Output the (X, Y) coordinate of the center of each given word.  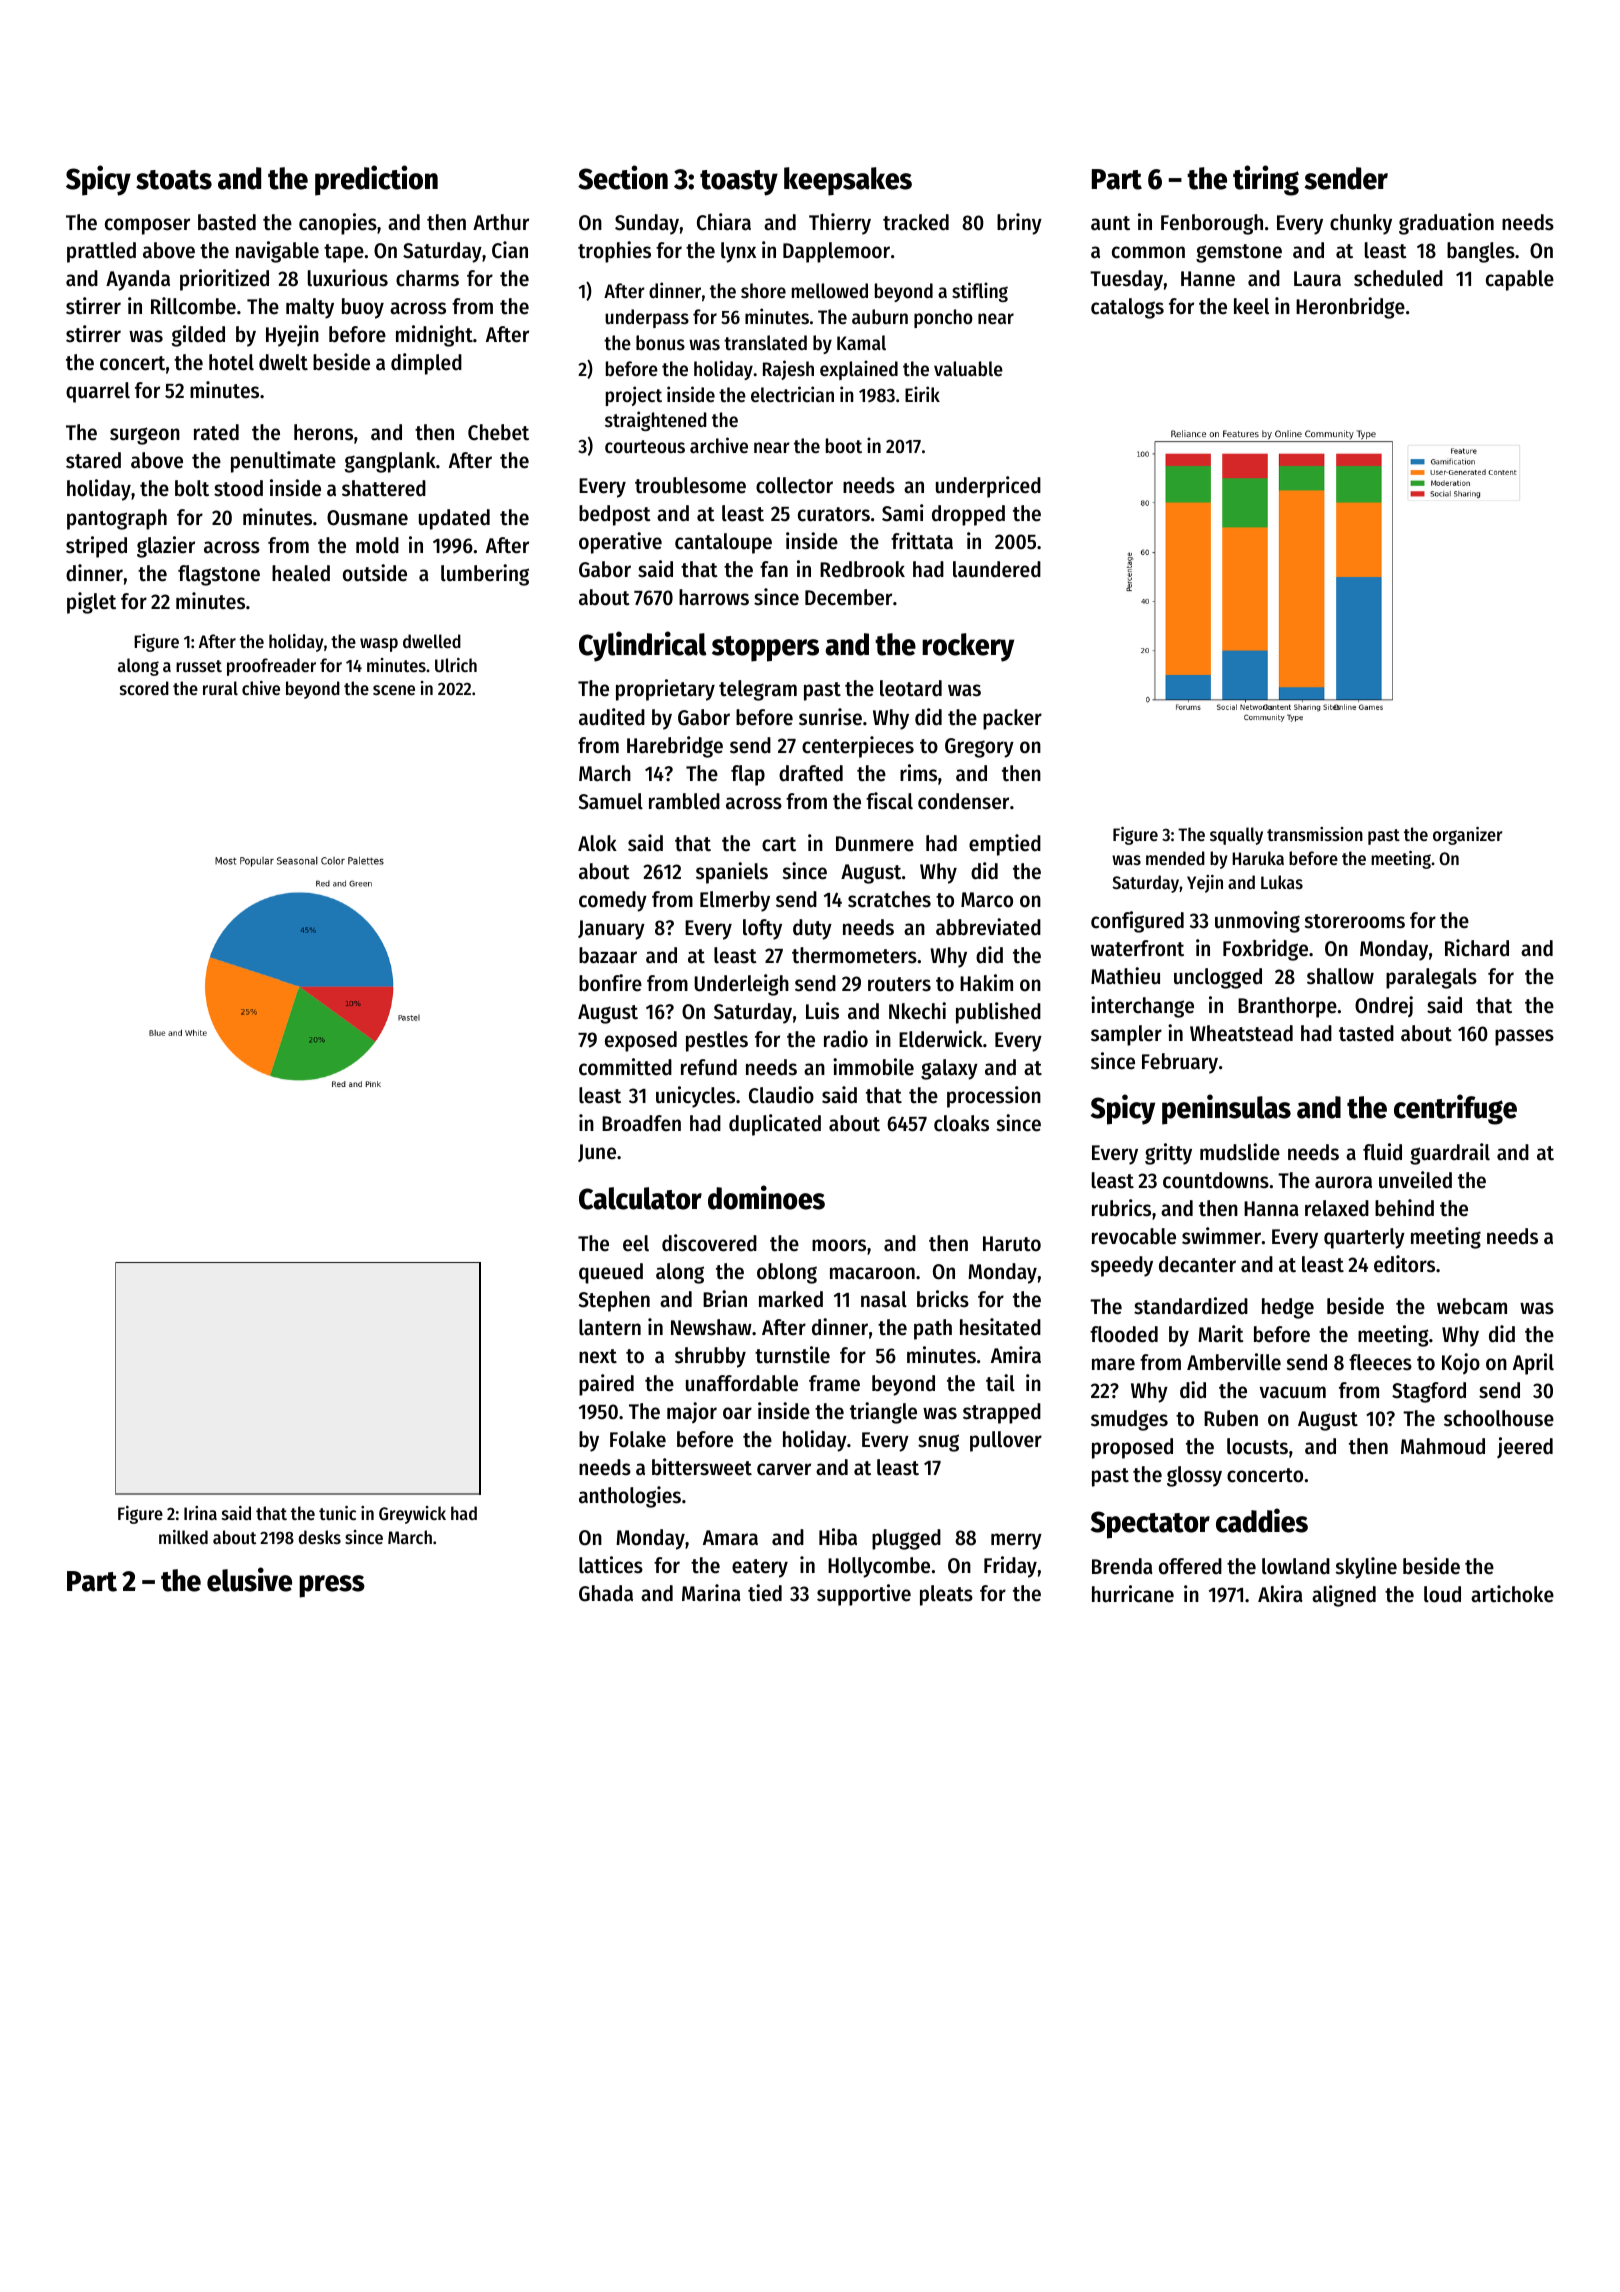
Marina (711, 1593)
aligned (1344, 1596)
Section (623, 177)
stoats (174, 180)
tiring (1266, 180)
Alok (597, 843)
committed (625, 1067)
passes (1524, 1037)
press (332, 1586)
